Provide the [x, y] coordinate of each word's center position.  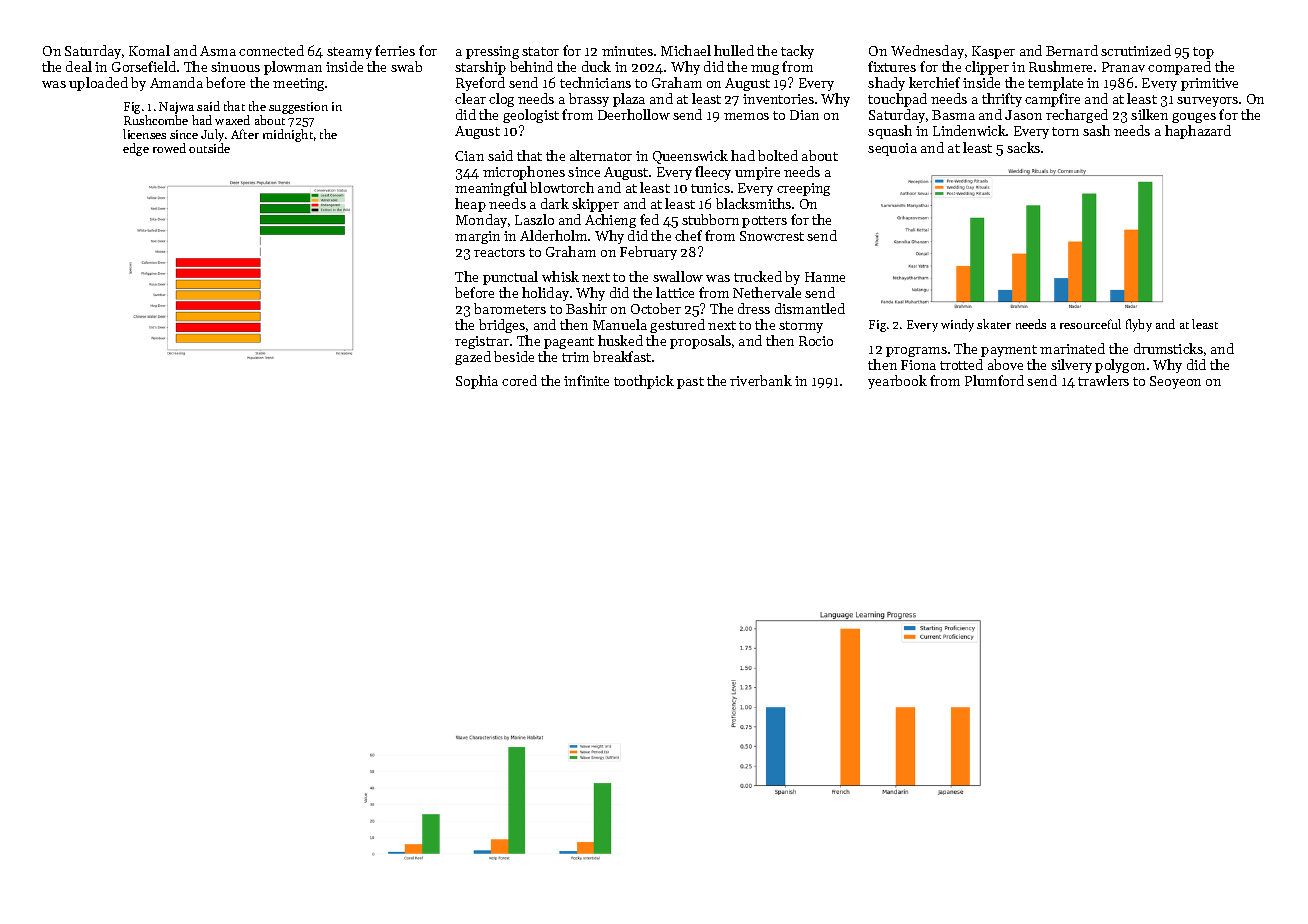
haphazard [1198, 132]
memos [746, 116]
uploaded [98, 84]
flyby [1139, 325]
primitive [1209, 84]
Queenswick [690, 157]
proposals [700, 342]
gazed [473, 358]
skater [994, 324]
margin [477, 237]
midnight [288, 135]
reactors [499, 252]
